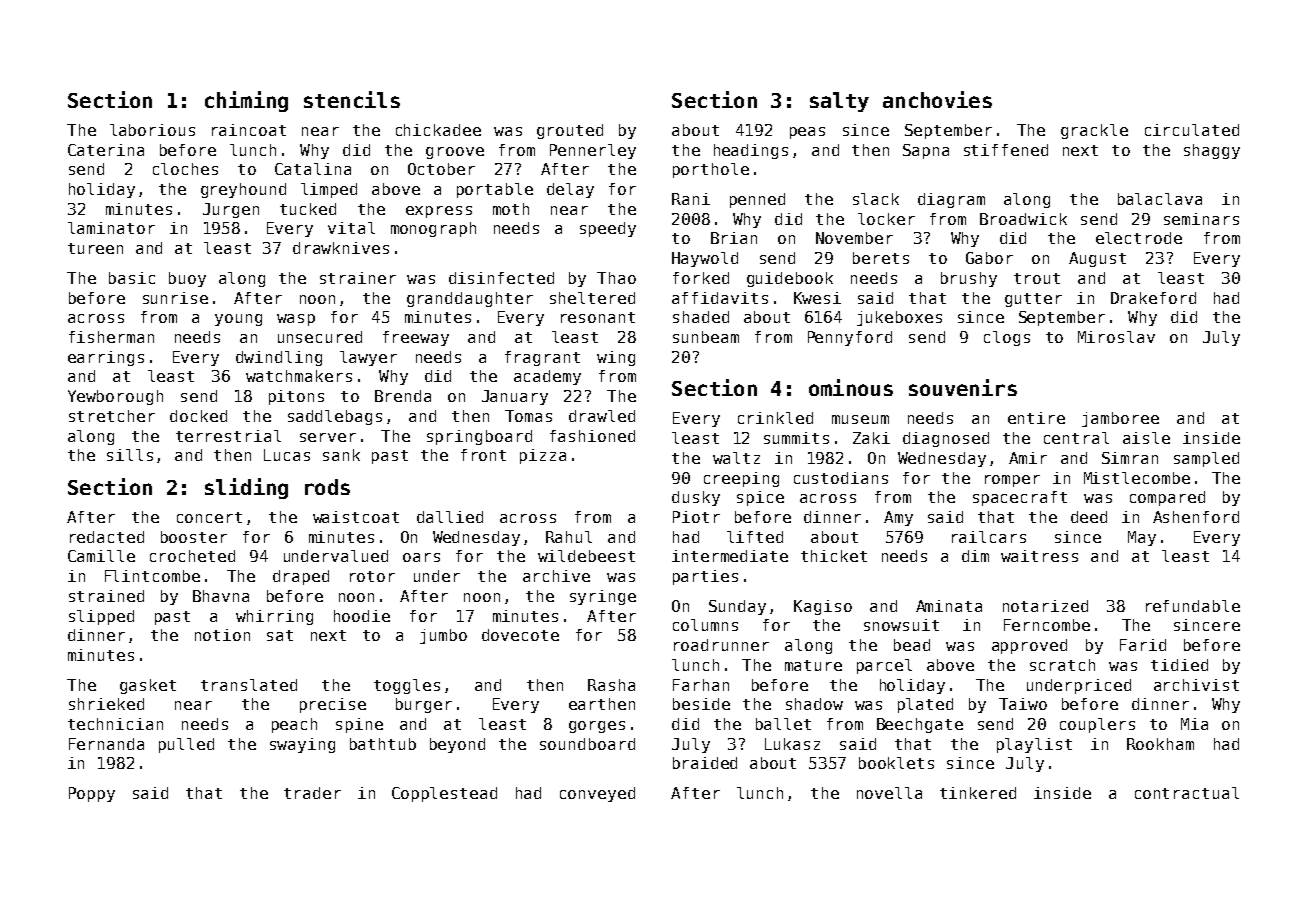 The height and width of the screenshot is (924, 1308). What do you see at coordinates (444, 794) in the screenshot?
I see `Copplestead` at bounding box center [444, 794].
